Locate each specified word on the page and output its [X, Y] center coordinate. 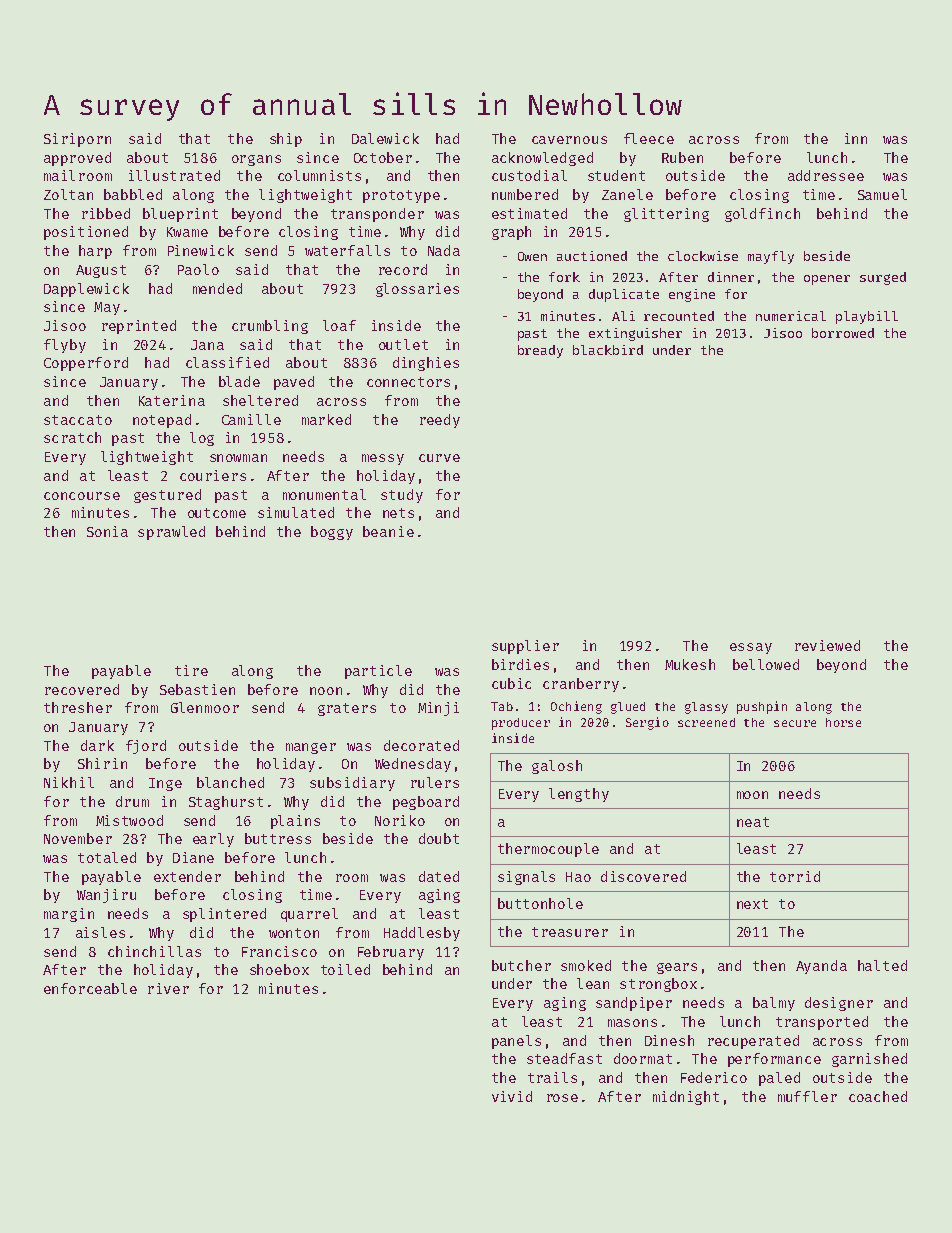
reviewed [827, 645]
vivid [512, 1096]
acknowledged [542, 159]
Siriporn [77, 140]
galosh [557, 767]
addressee [826, 175]
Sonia [107, 531]
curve [439, 458]
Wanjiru [106, 896]
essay [751, 648]
